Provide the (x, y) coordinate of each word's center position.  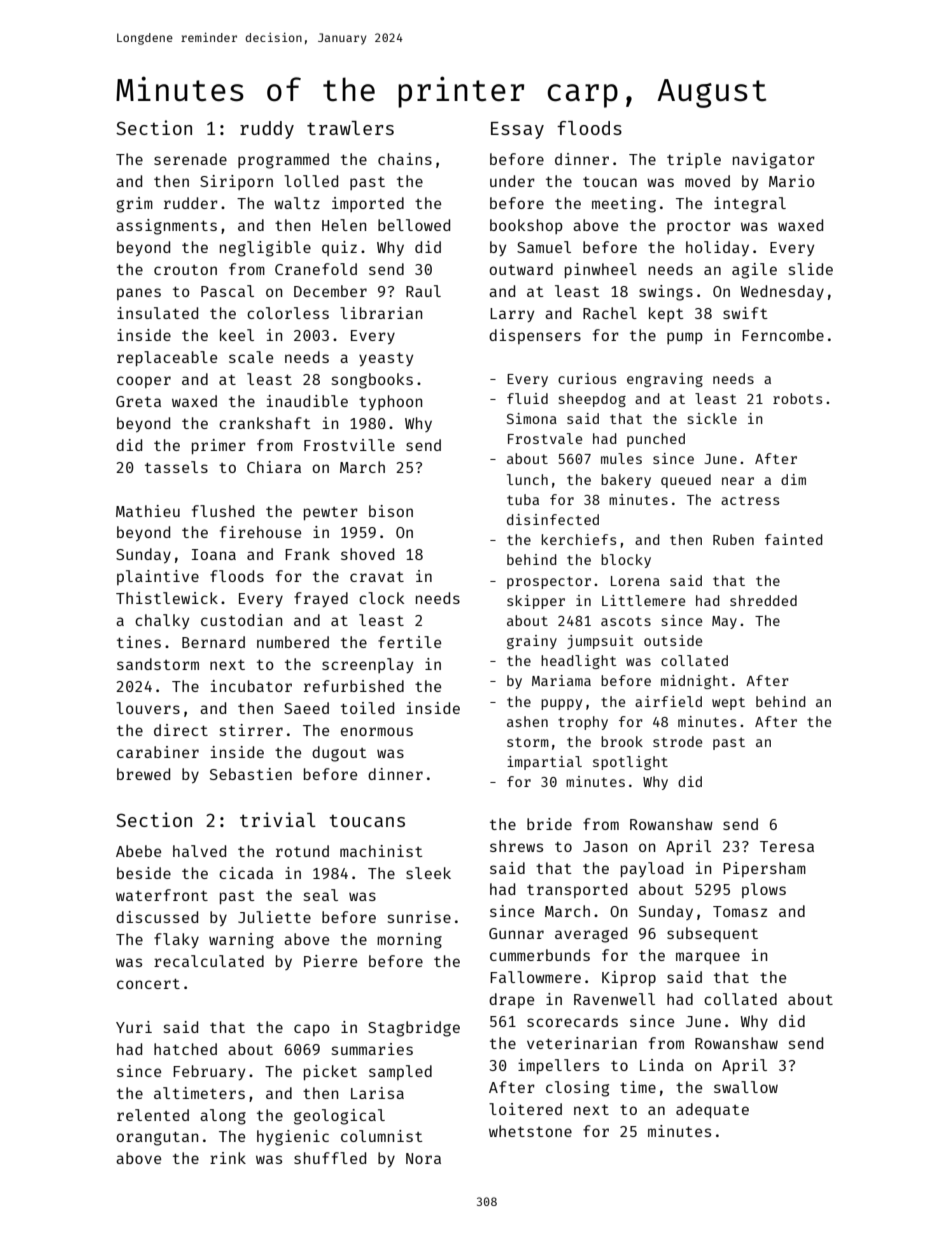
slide (811, 269)
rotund (302, 851)
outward (521, 269)
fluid (527, 398)
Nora (423, 1158)
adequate (712, 1110)
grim (134, 205)
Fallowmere (535, 977)
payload (652, 869)
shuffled (330, 1158)
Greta (138, 401)
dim (793, 479)
